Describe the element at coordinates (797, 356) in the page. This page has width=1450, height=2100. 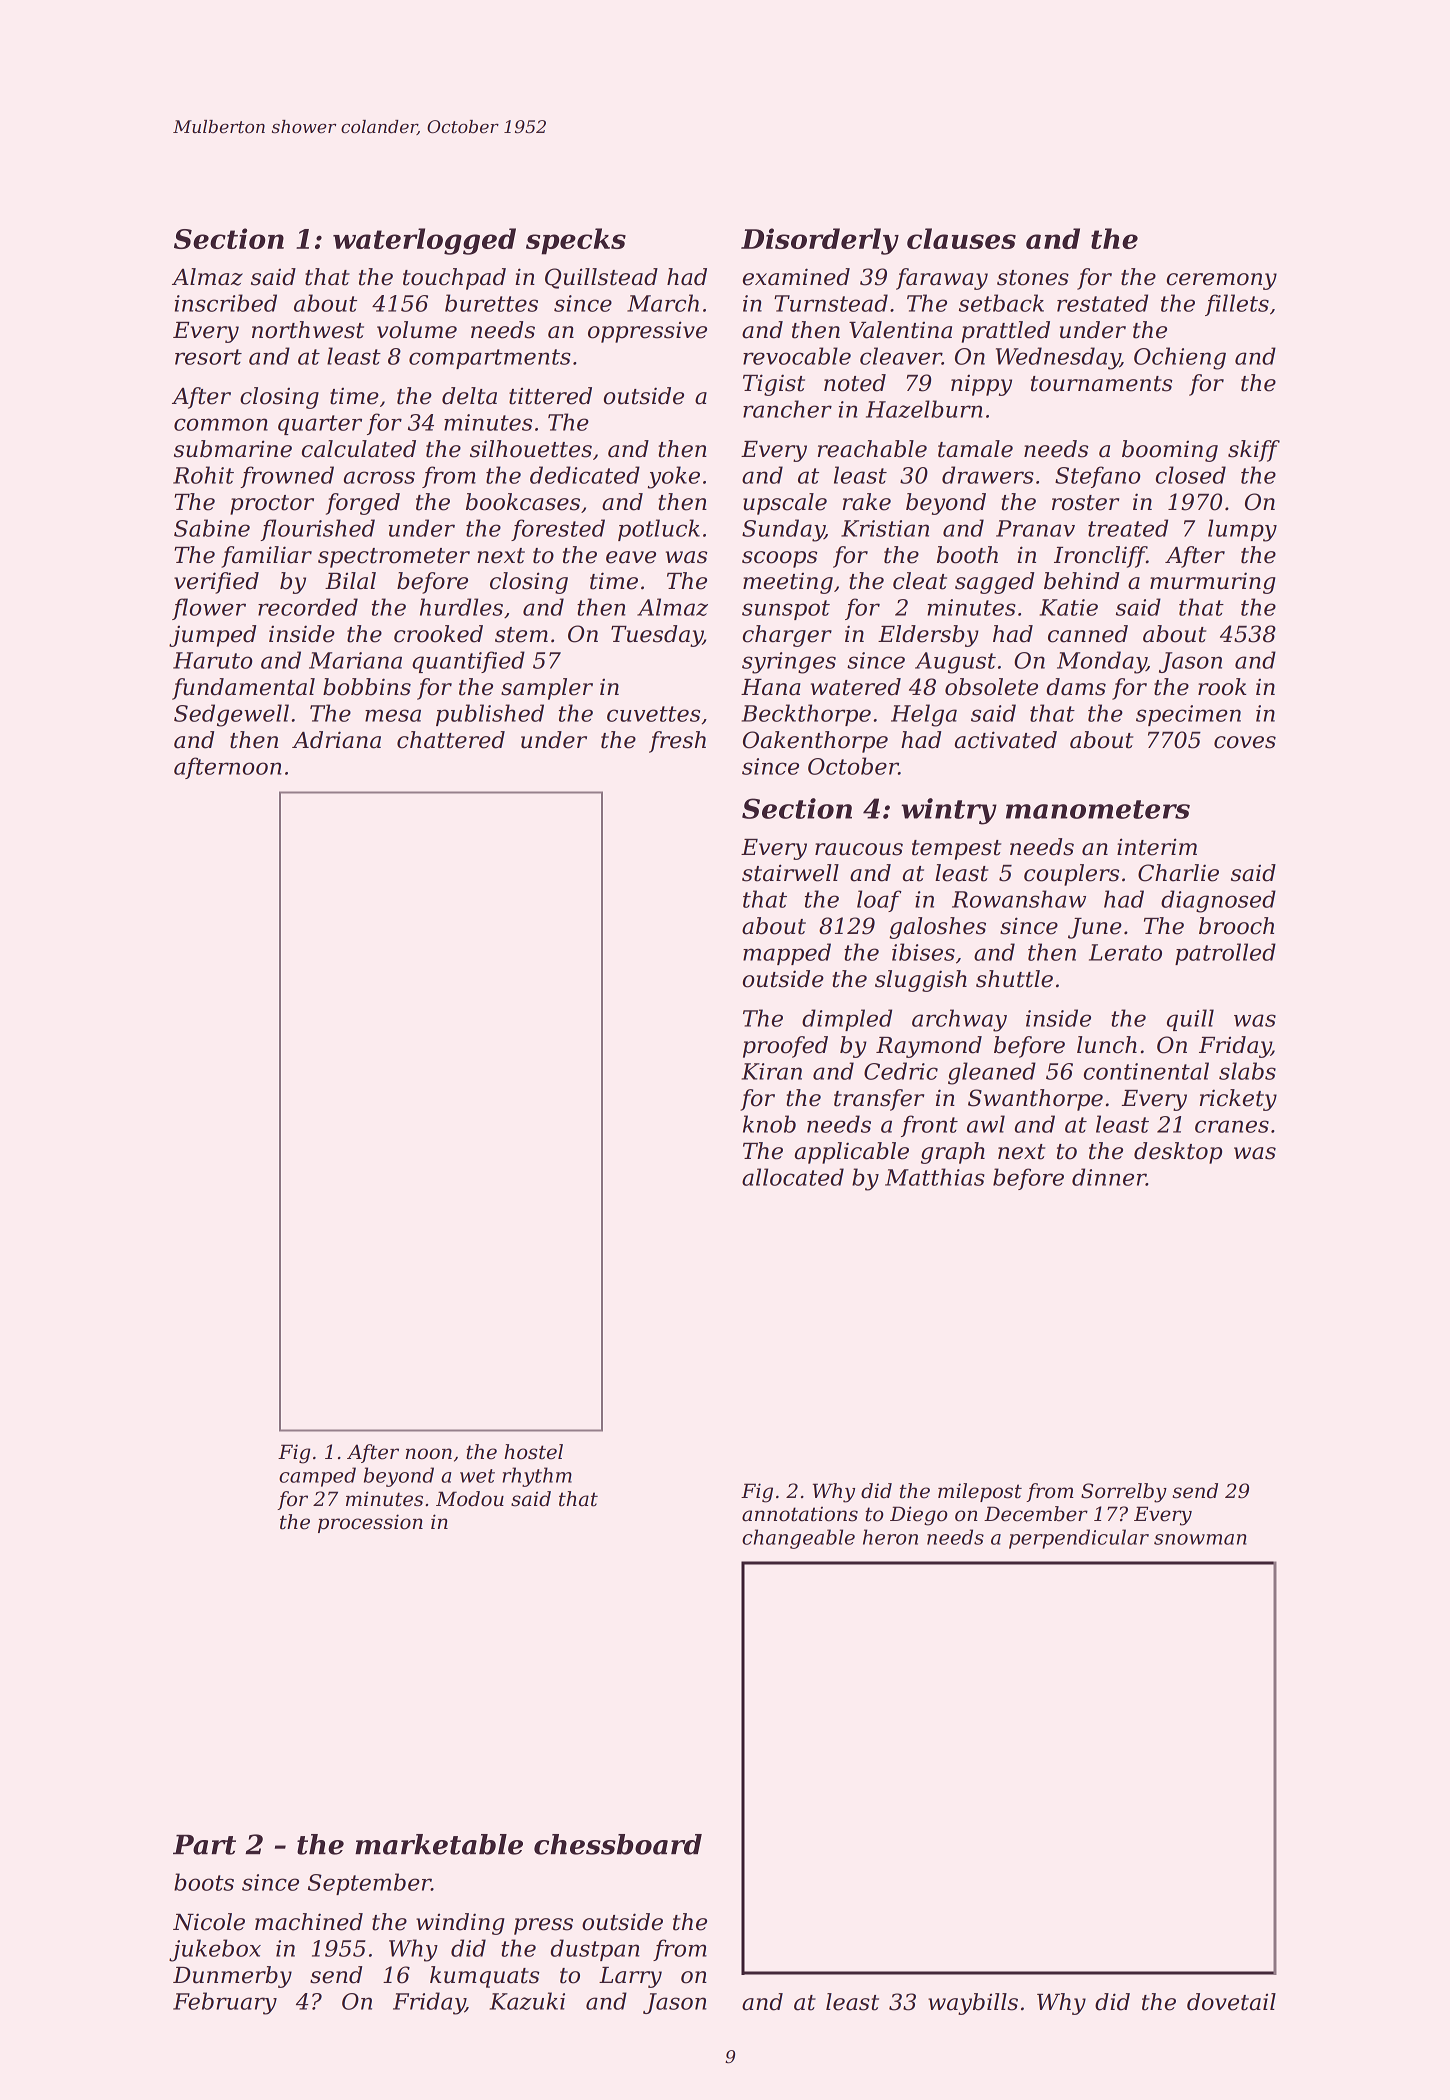
I see `revocable` at that location.
